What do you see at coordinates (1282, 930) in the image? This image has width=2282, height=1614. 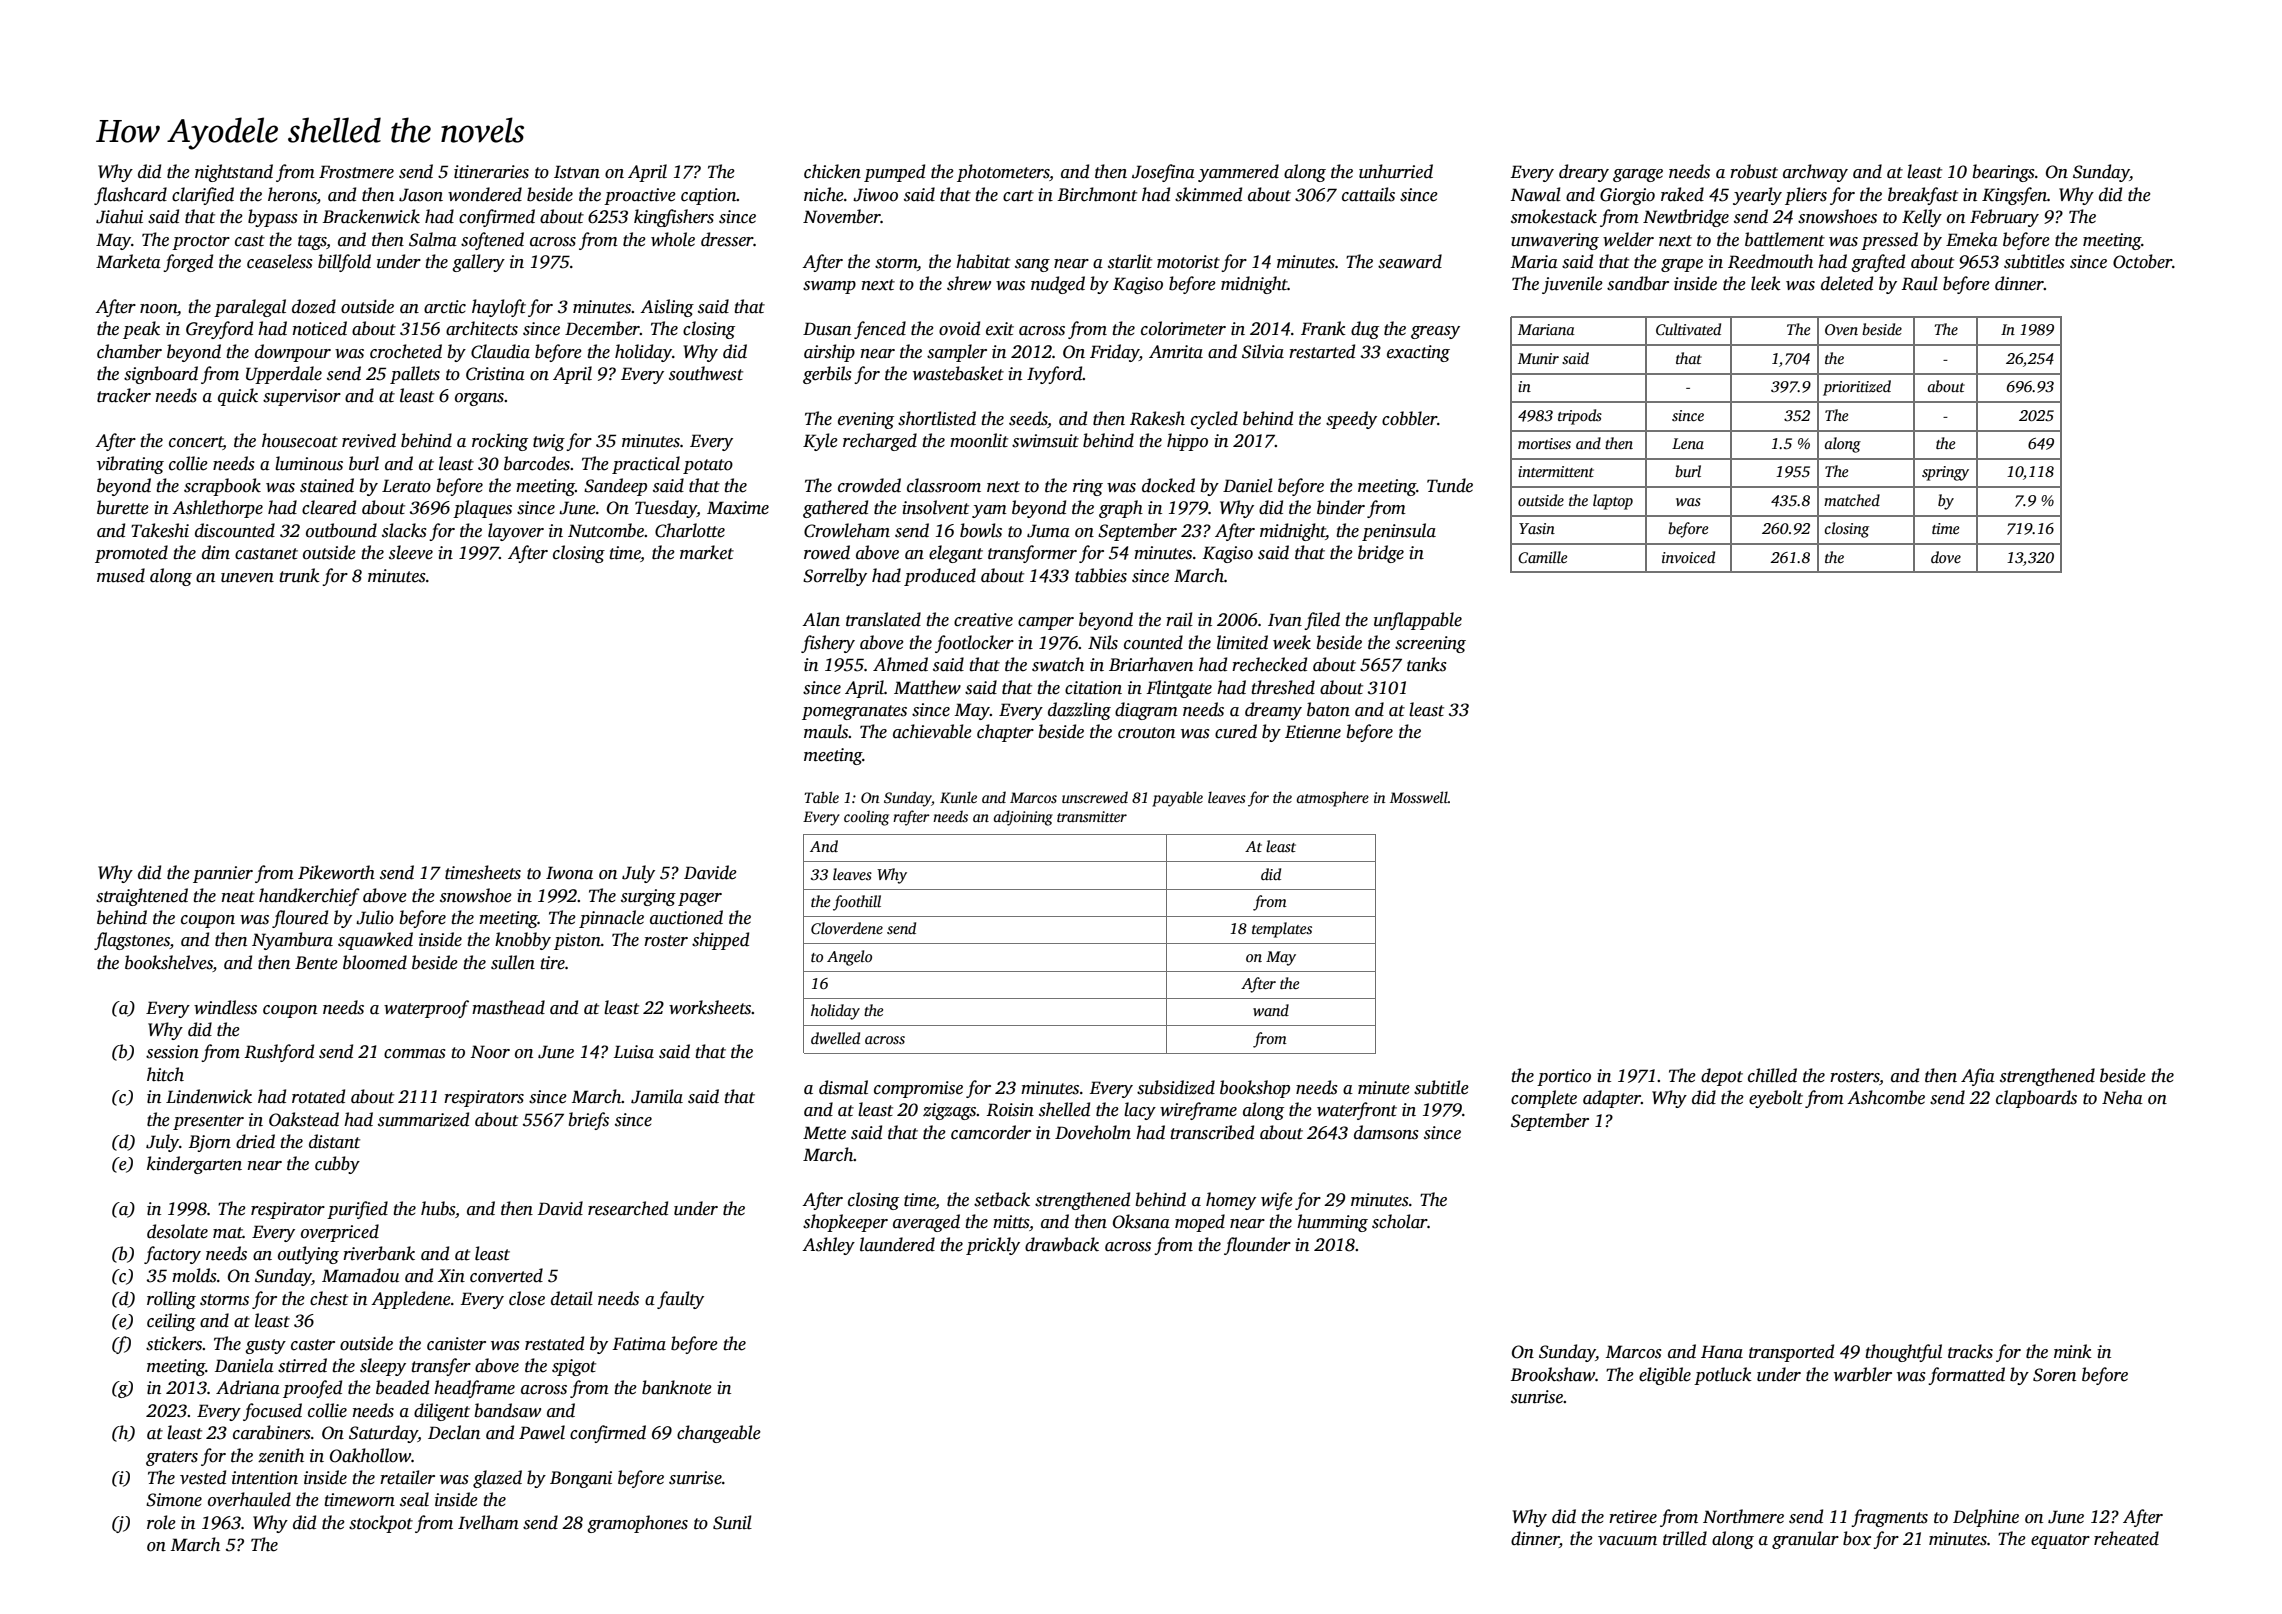 I see `templates` at bounding box center [1282, 930].
